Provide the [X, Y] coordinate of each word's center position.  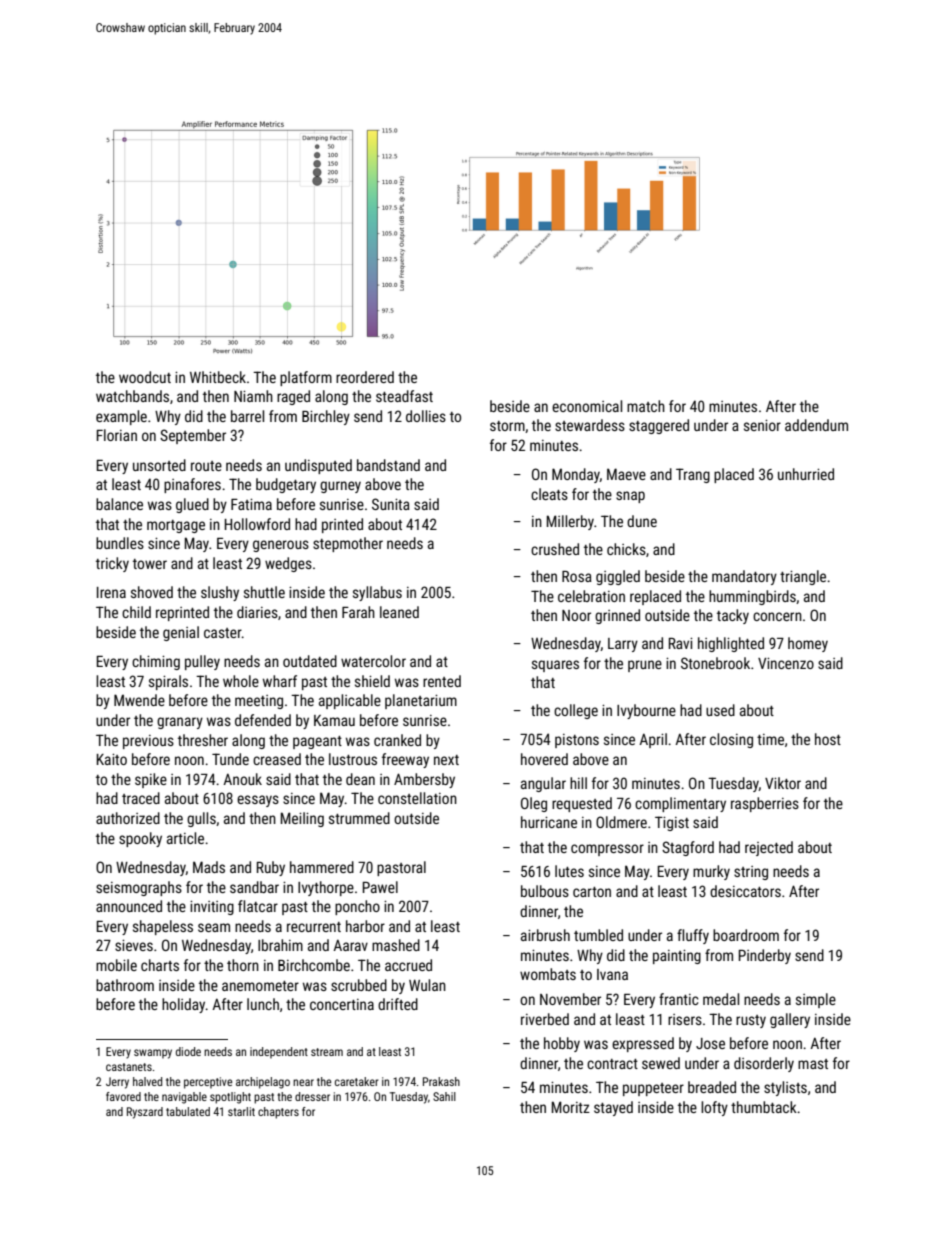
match [646, 406]
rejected [769, 848]
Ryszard [145, 1113]
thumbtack [764, 1107]
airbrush [545, 935]
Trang [693, 475]
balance [119, 504]
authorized [128, 818]
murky [711, 872]
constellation [417, 798]
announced [129, 906]
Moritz [571, 1107]
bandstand [388, 465]
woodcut [145, 377]
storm [507, 426]
